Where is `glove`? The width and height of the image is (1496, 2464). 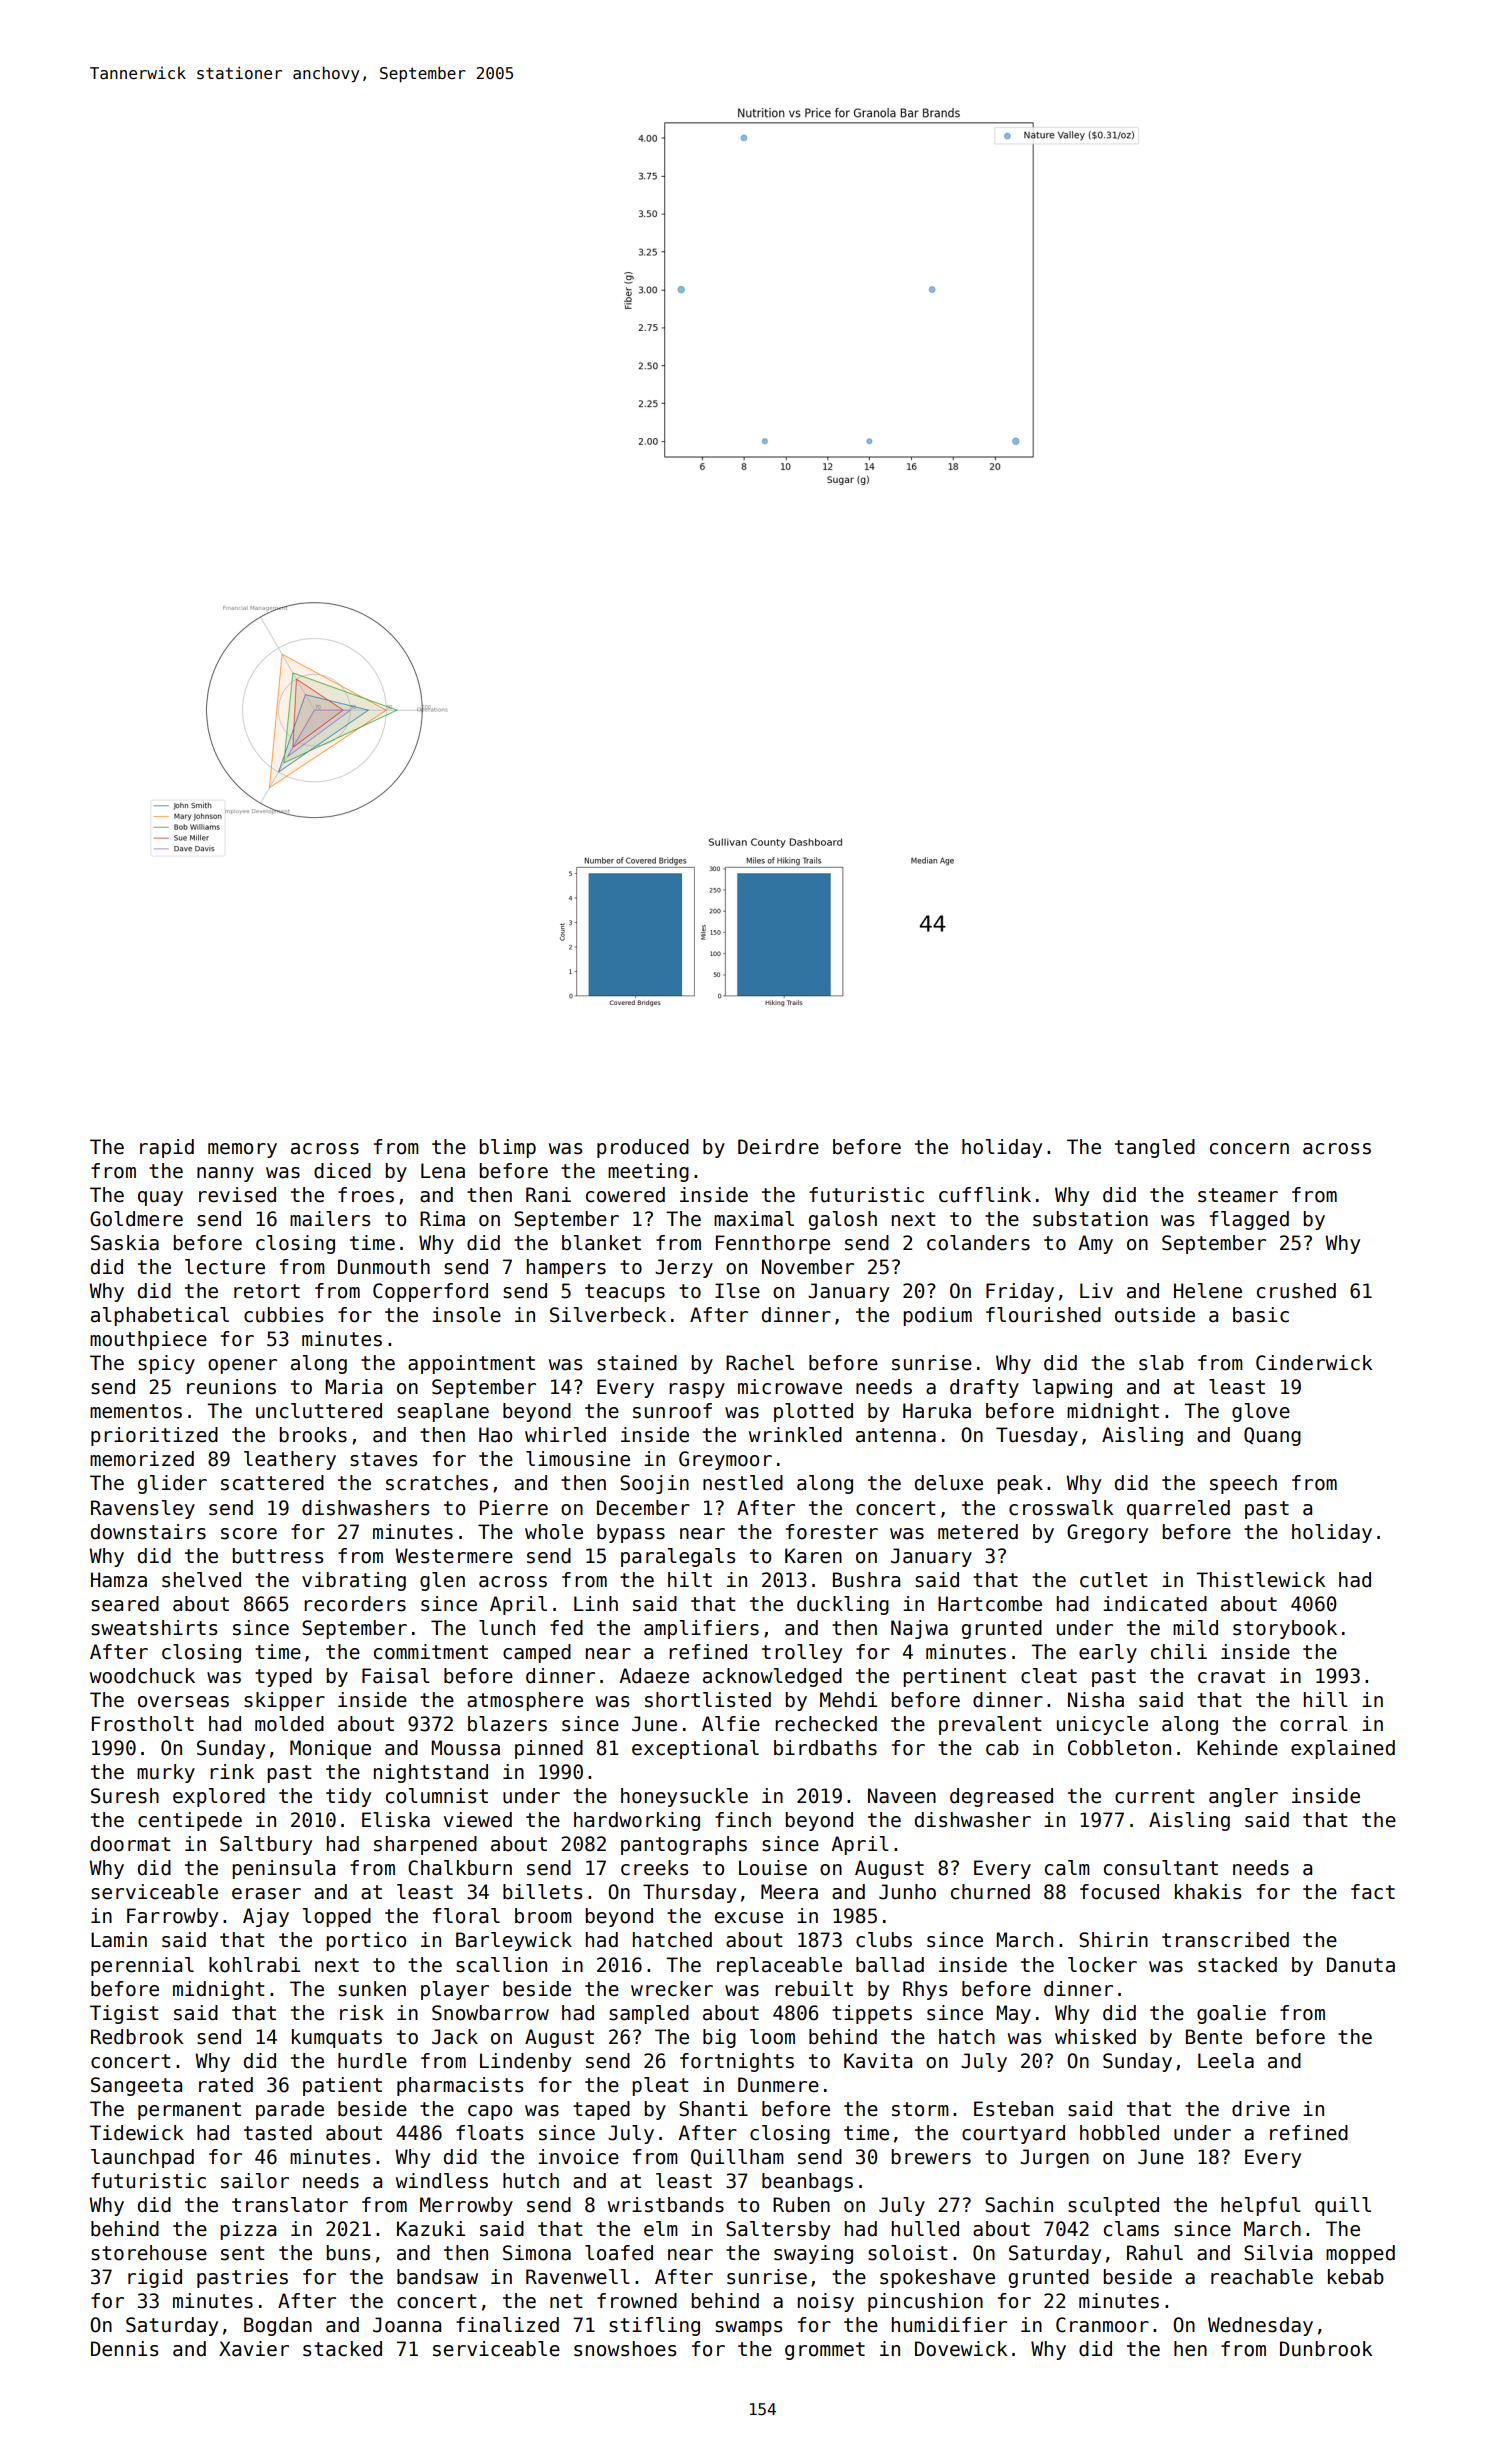 glove is located at coordinates (1261, 1412).
